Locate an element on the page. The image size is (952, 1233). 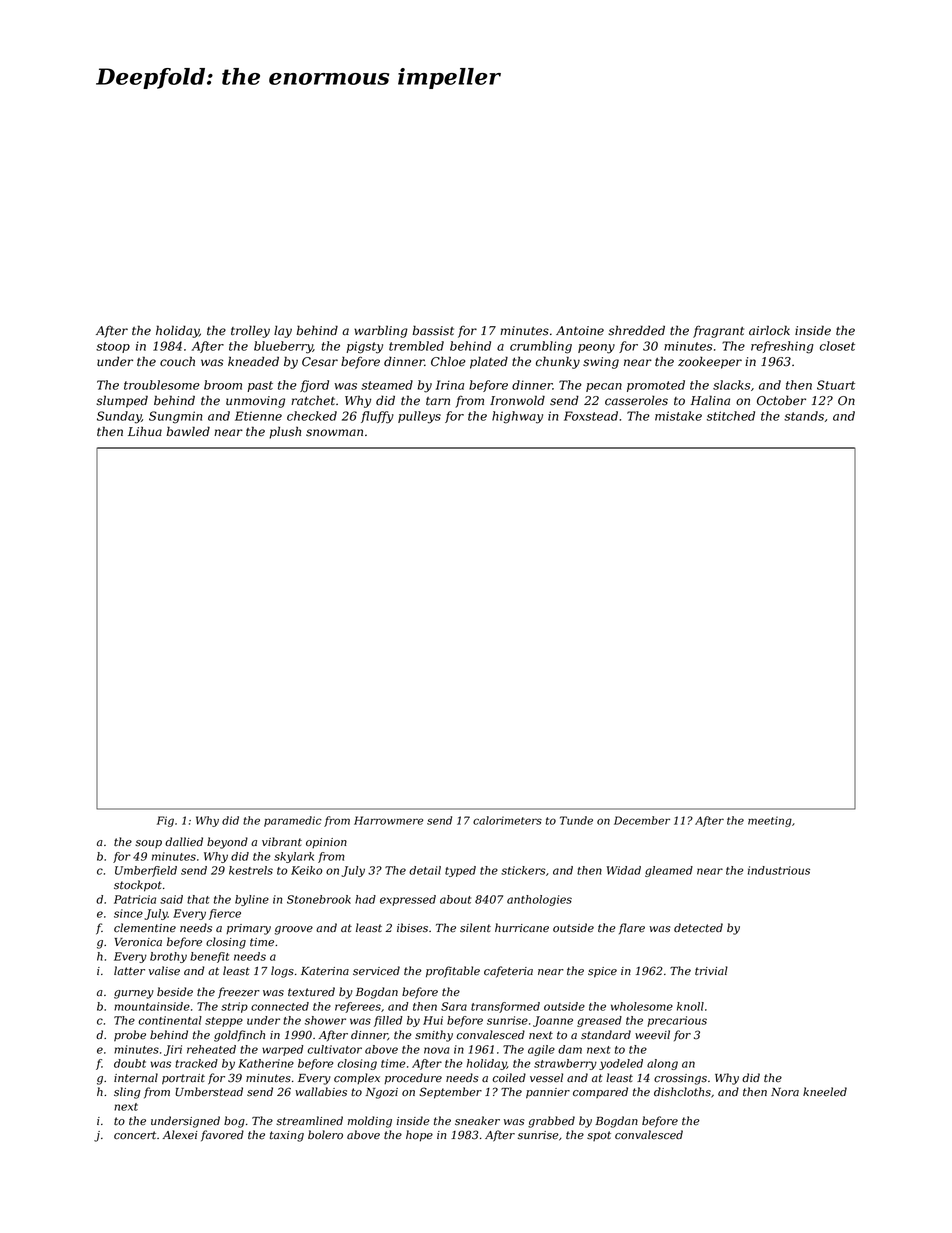
stands is located at coordinates (804, 416).
